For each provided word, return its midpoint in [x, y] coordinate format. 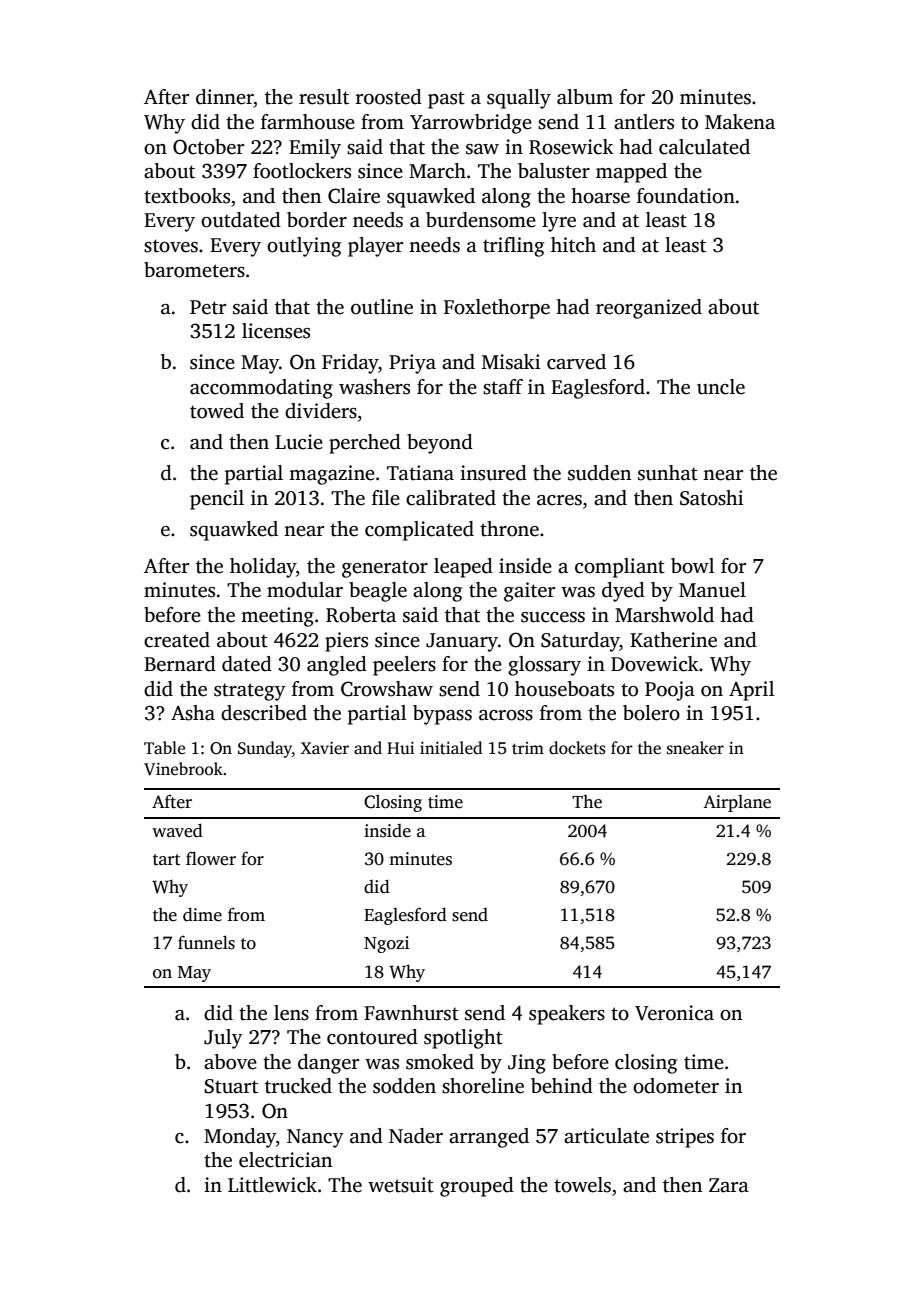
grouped [477, 1187]
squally [519, 99]
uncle [721, 387]
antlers [644, 122]
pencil [217, 500]
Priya [412, 364]
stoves [171, 246]
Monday [240, 1138]
